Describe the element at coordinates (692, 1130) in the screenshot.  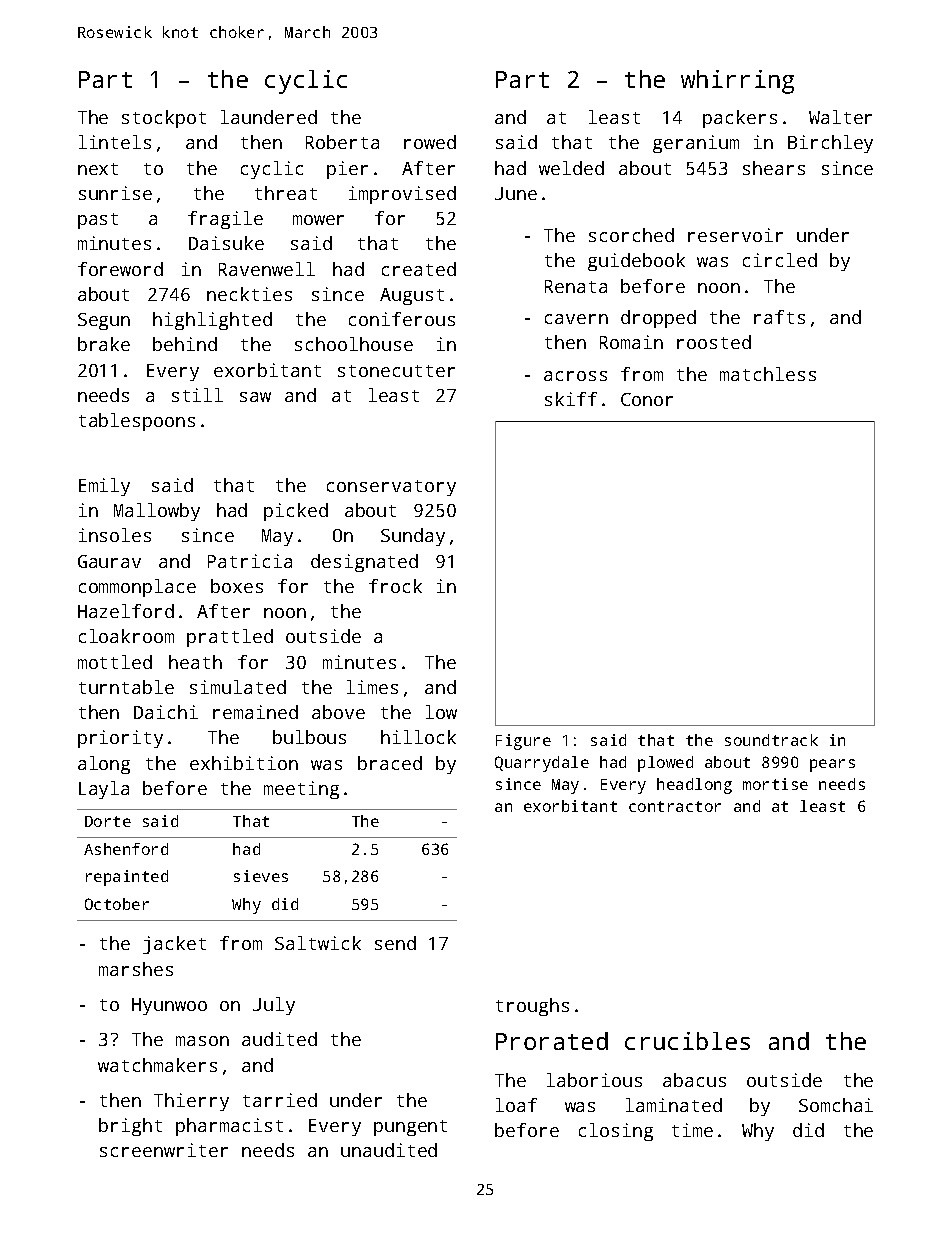
I see `time` at that location.
